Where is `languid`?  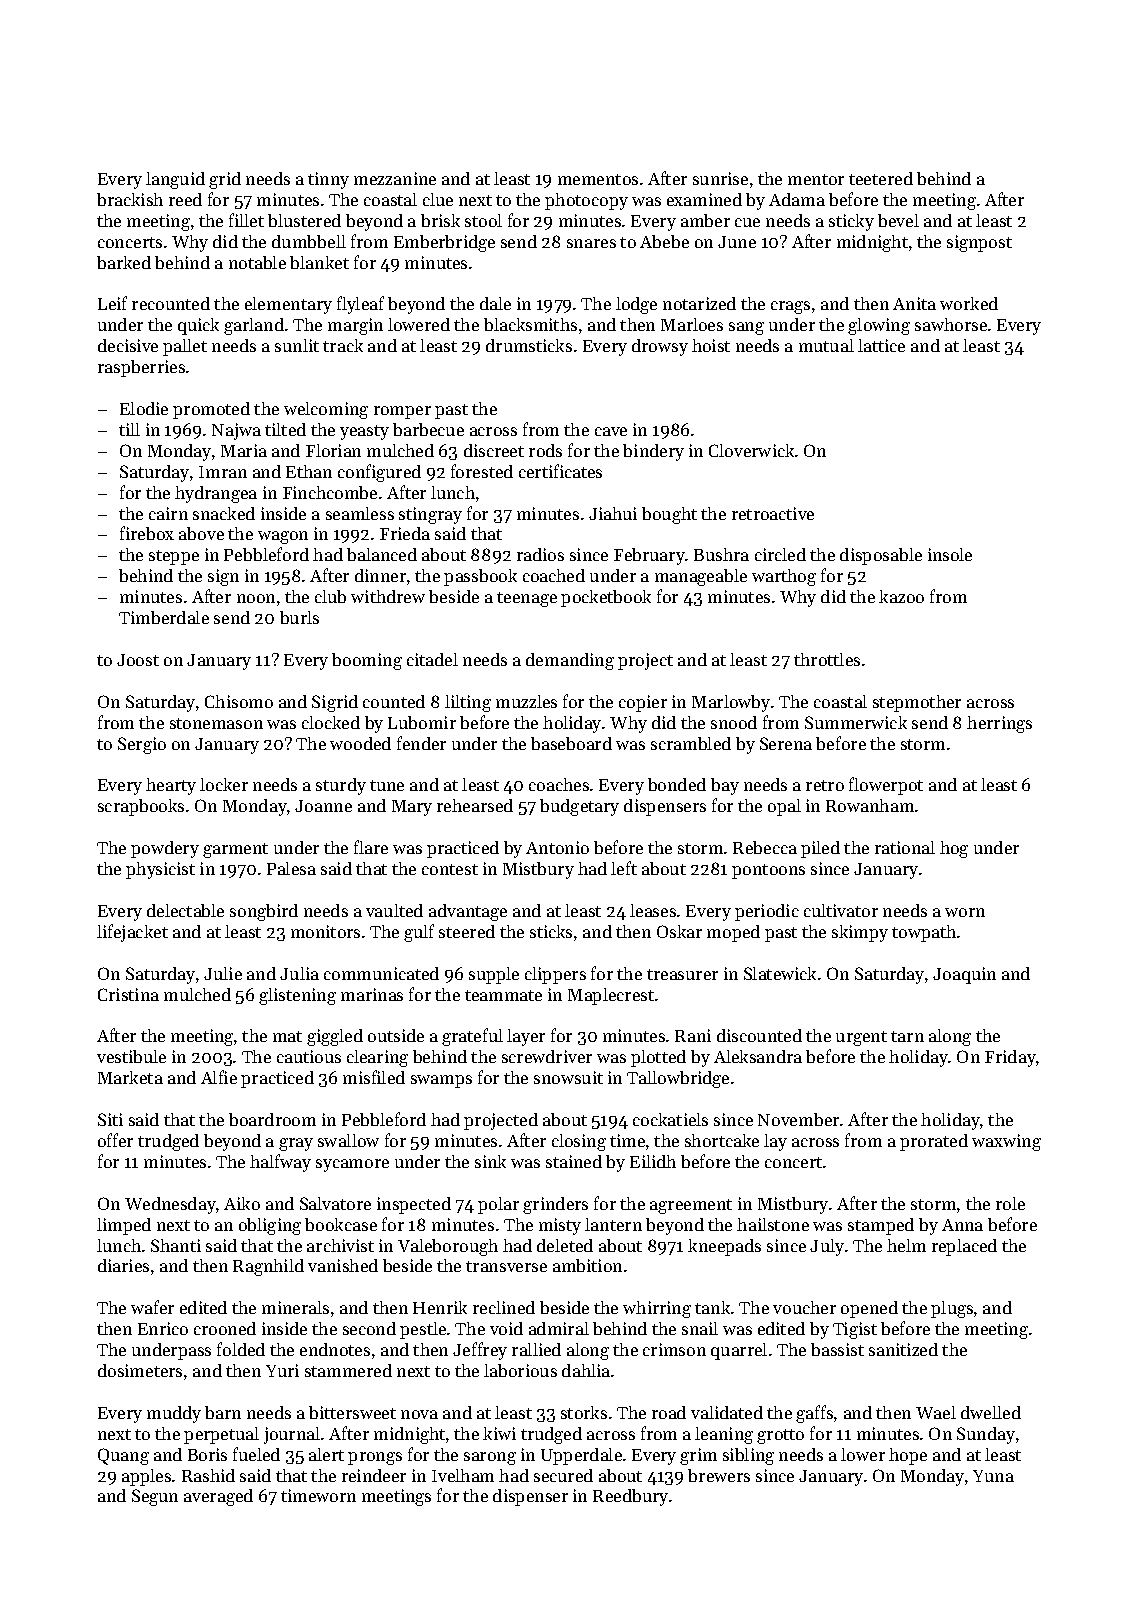 languid is located at coordinates (175, 180).
